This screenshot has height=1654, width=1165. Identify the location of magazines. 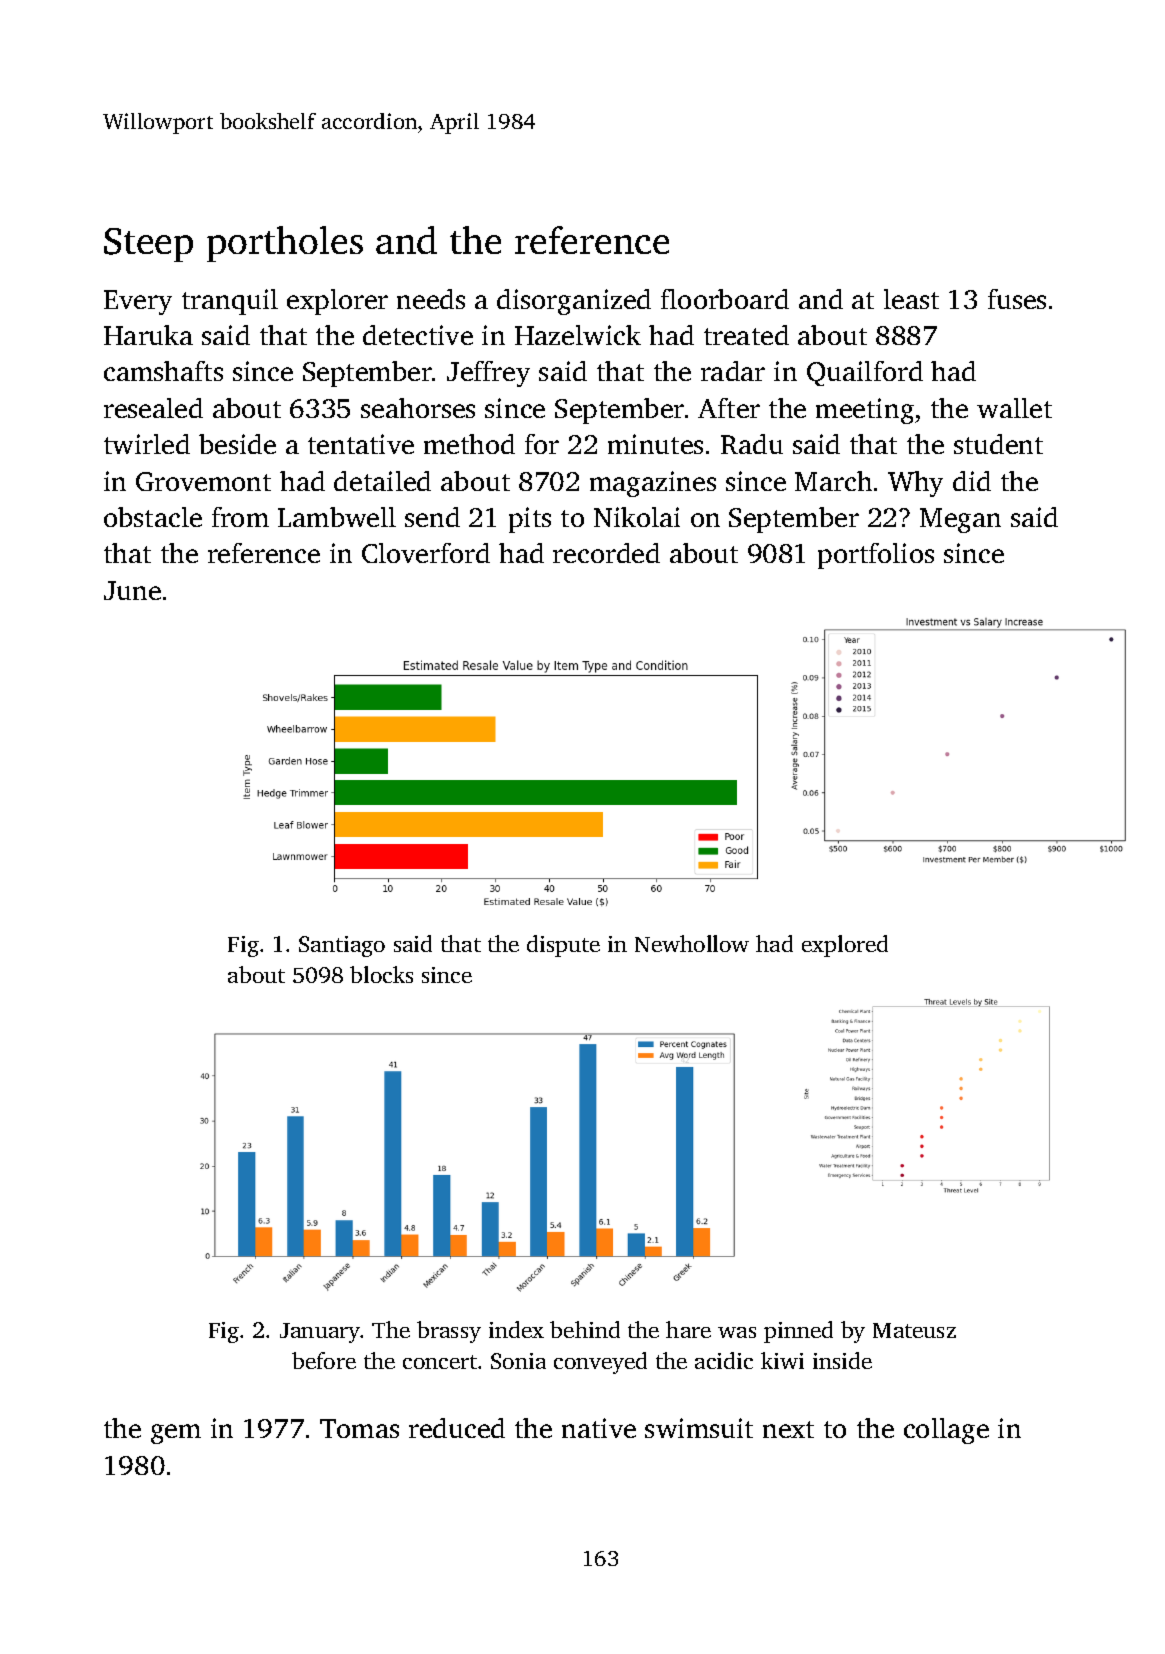
(653, 484).
